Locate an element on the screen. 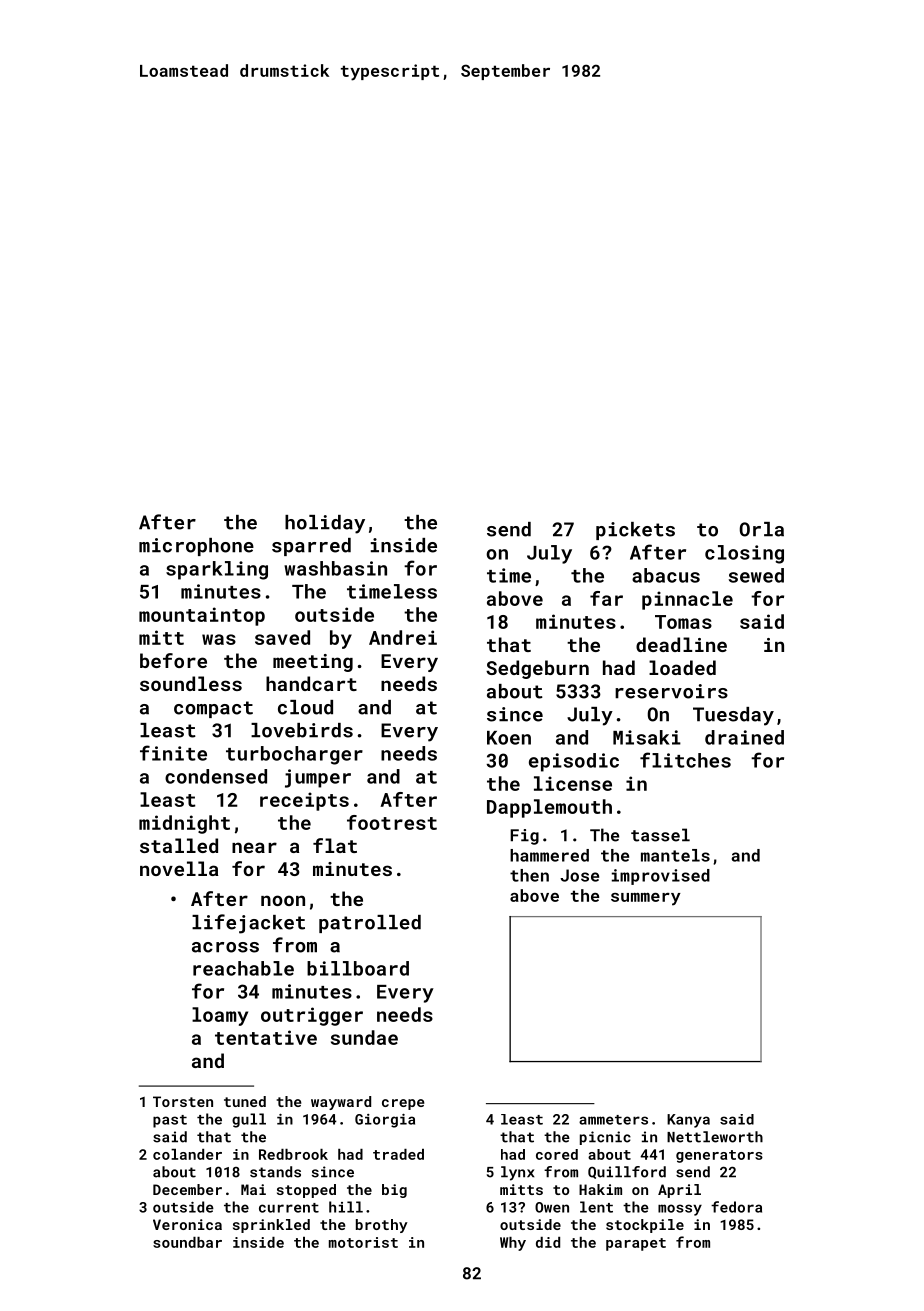 This screenshot has height=1311, width=924. footrest is located at coordinates (392, 822).
